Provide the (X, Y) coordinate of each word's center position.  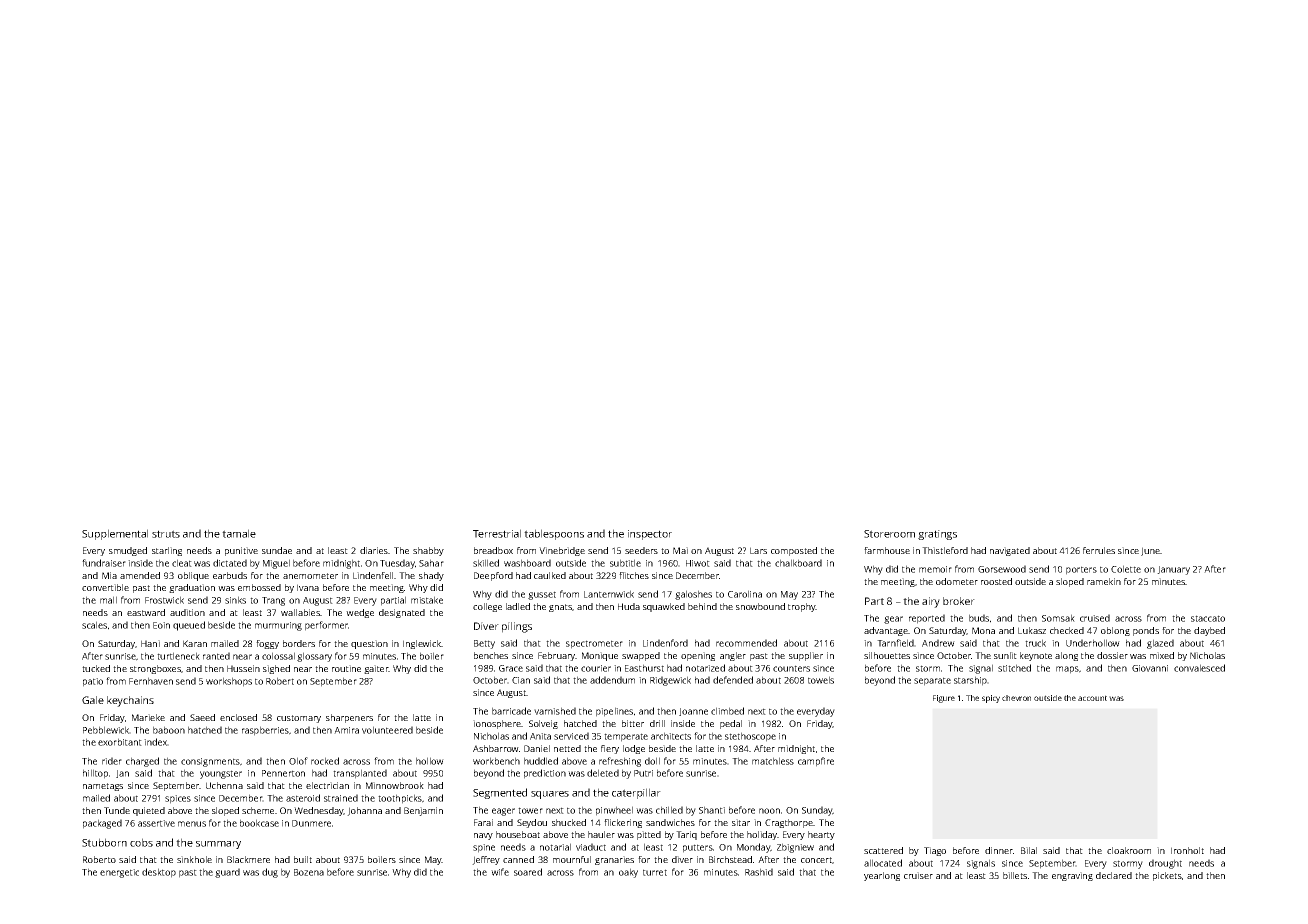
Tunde (117, 810)
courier (596, 668)
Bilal (1029, 850)
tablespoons (554, 534)
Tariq (686, 835)
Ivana (308, 587)
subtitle (625, 563)
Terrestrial (497, 533)
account (1092, 698)
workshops (229, 682)
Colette (1126, 569)
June (1151, 551)
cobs (141, 842)
